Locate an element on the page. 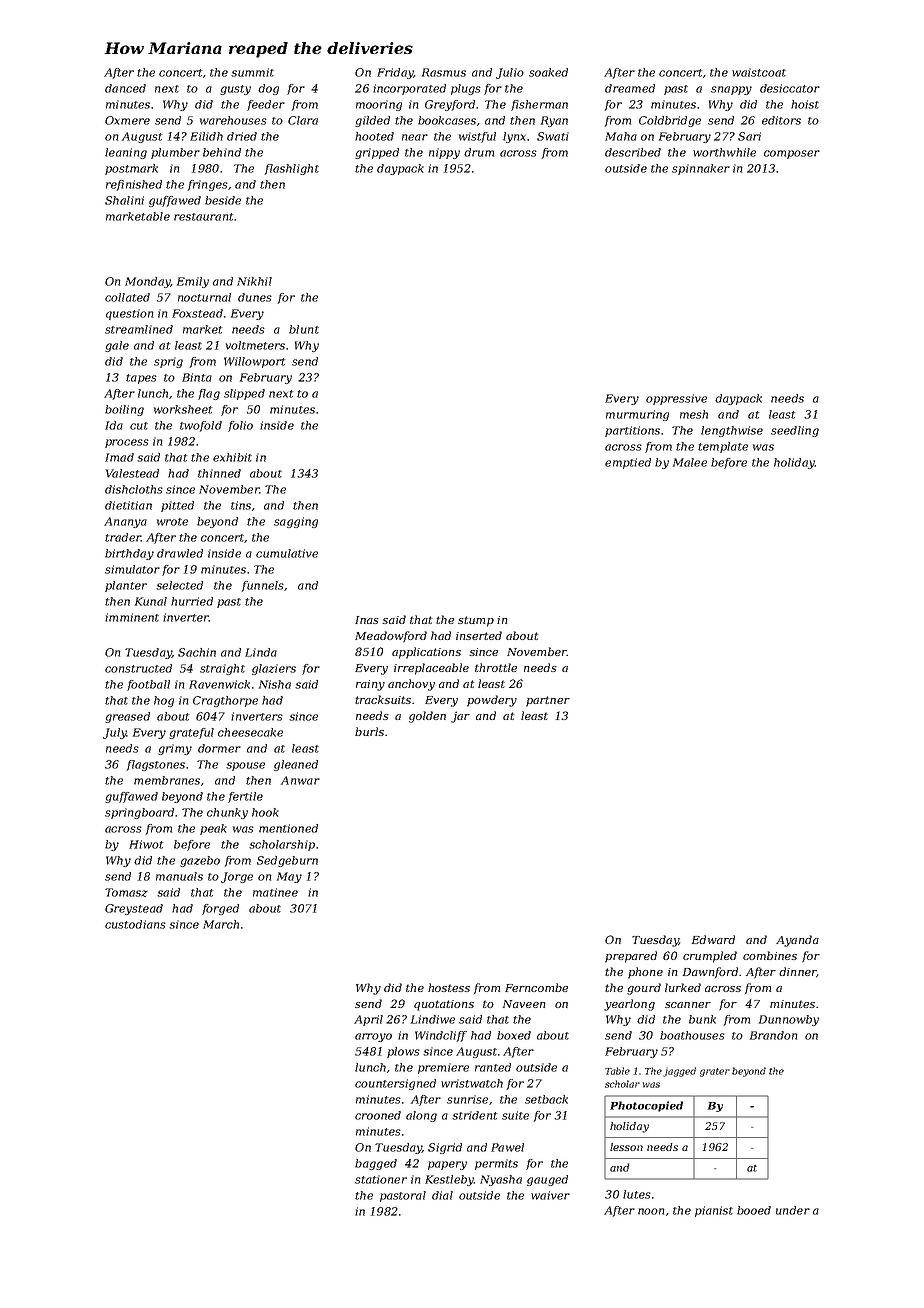 This page has width=924, height=1308. dial is located at coordinates (442, 1195).
